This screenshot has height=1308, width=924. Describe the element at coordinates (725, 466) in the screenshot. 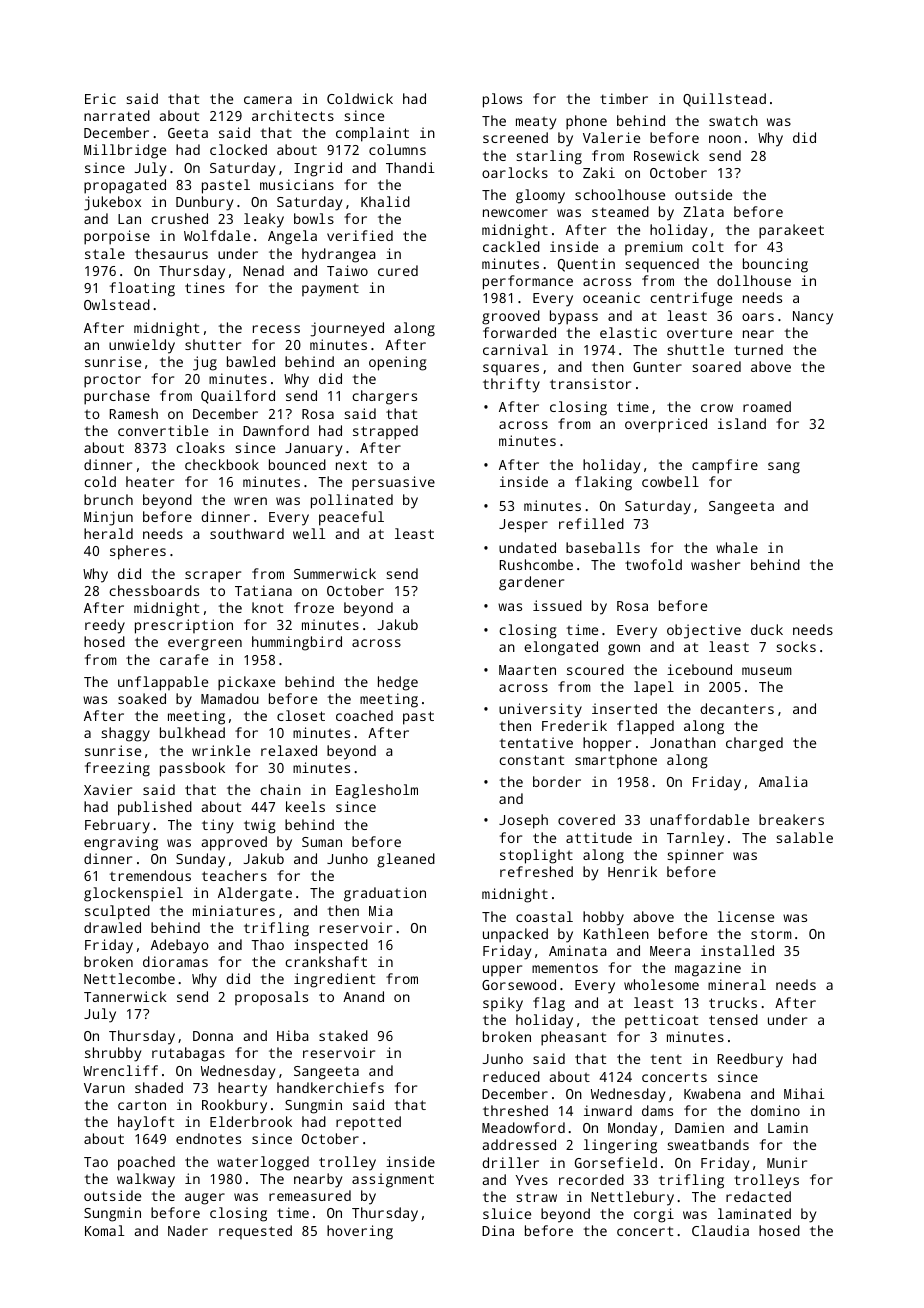

I see `campfire` at that location.
